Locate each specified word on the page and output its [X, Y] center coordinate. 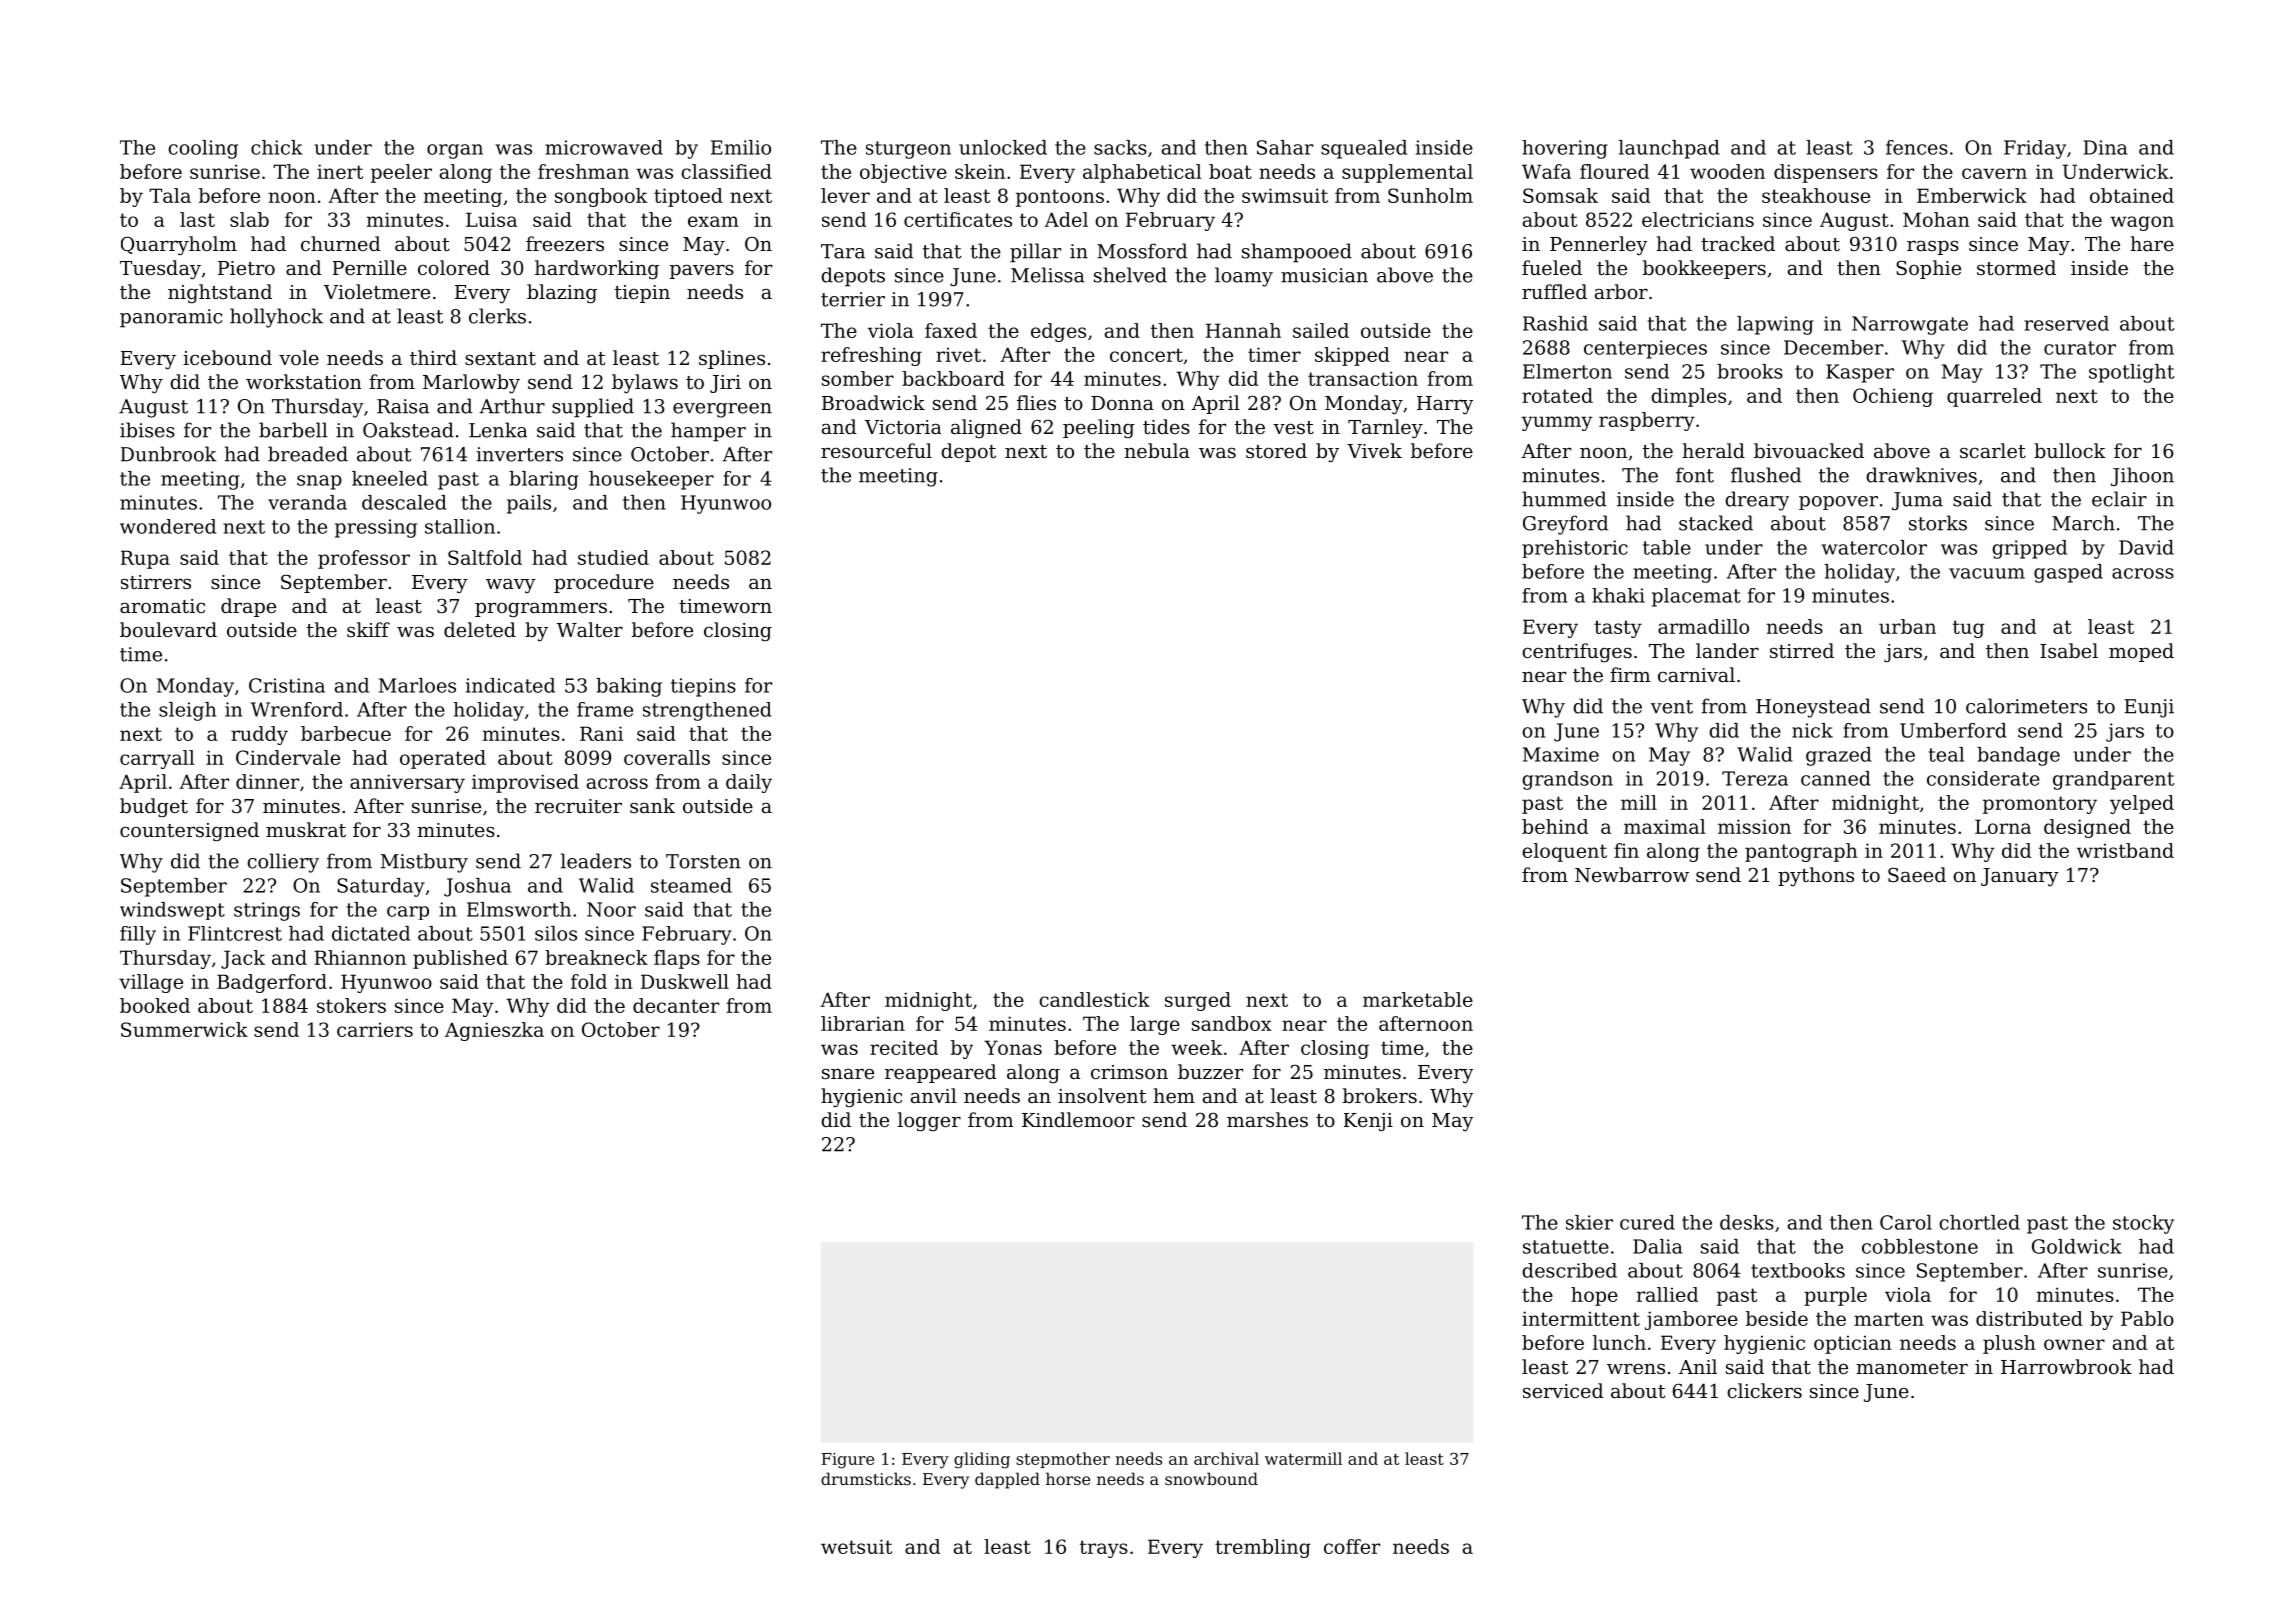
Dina [2105, 147]
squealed [1364, 149]
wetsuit [856, 1546]
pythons [1816, 877]
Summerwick [184, 1029]
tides [1166, 426]
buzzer [1210, 1071]
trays [1104, 1549]
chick [277, 147]
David [2146, 547]
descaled [404, 502]
